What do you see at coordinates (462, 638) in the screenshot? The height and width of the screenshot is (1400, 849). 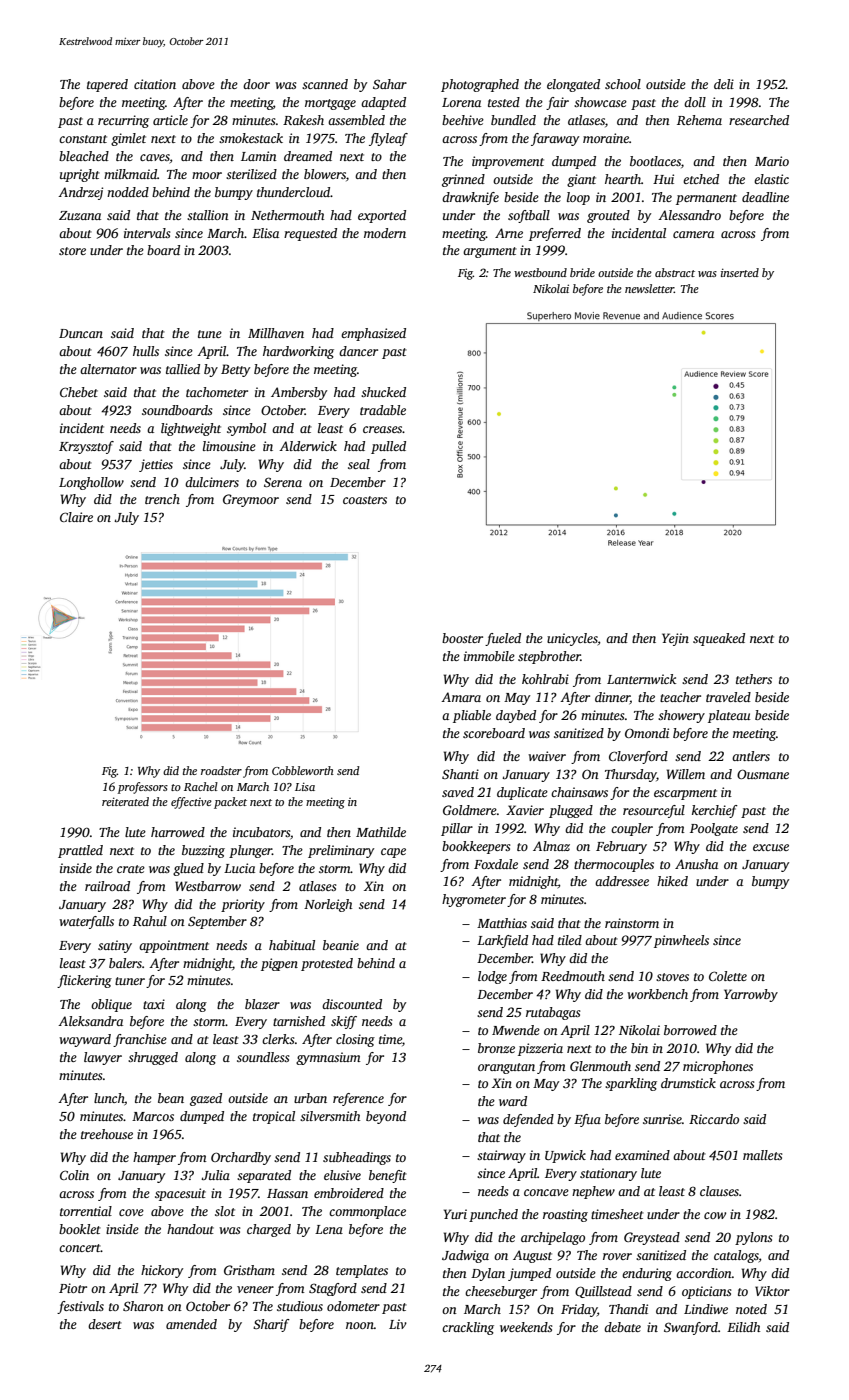 I see `booster` at bounding box center [462, 638].
